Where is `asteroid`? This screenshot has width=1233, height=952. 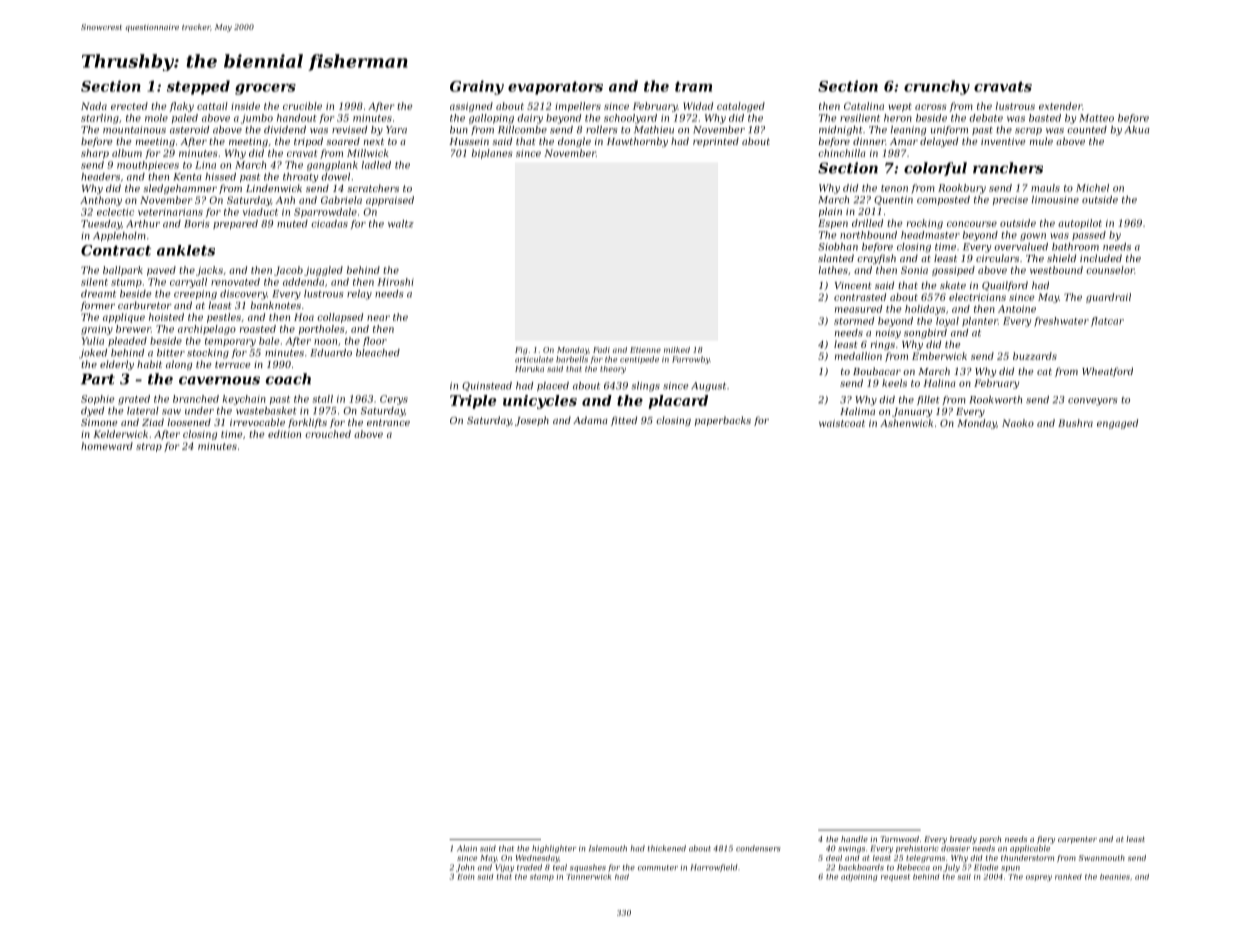
asteroid is located at coordinates (189, 130).
